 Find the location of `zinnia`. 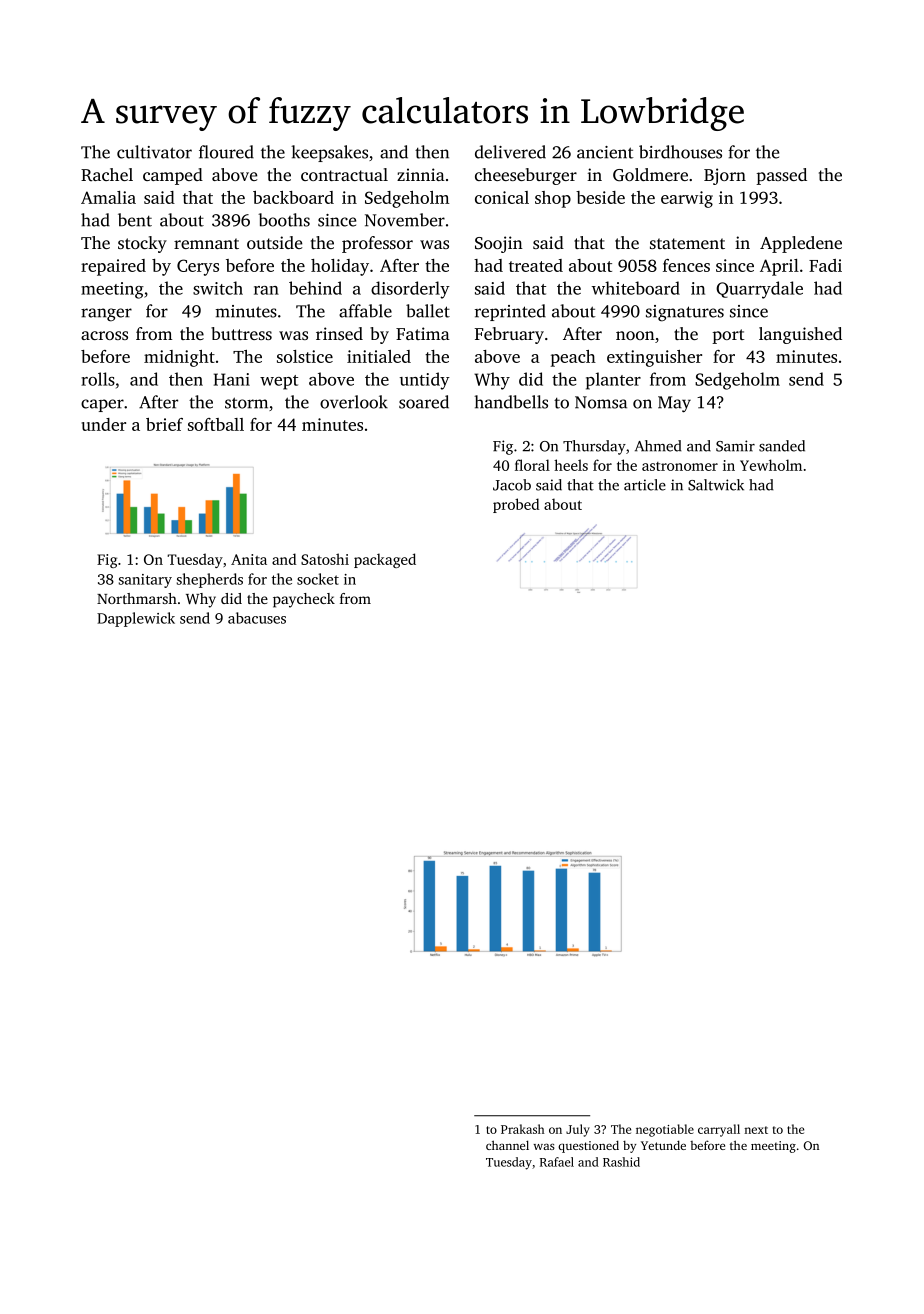

zinnia is located at coordinates (421, 174).
